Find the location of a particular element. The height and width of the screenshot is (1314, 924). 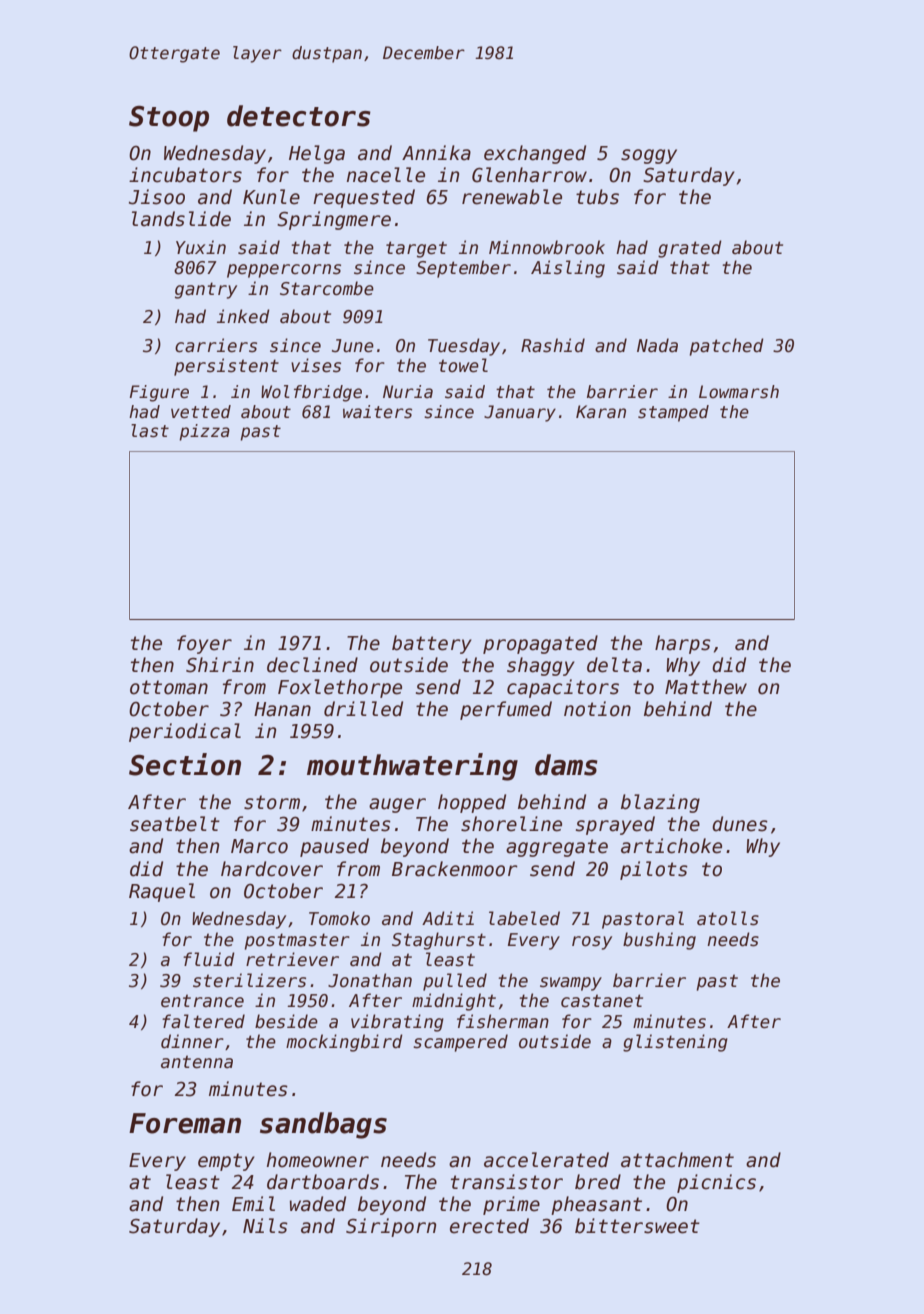

fisherman is located at coordinates (503, 1021).
